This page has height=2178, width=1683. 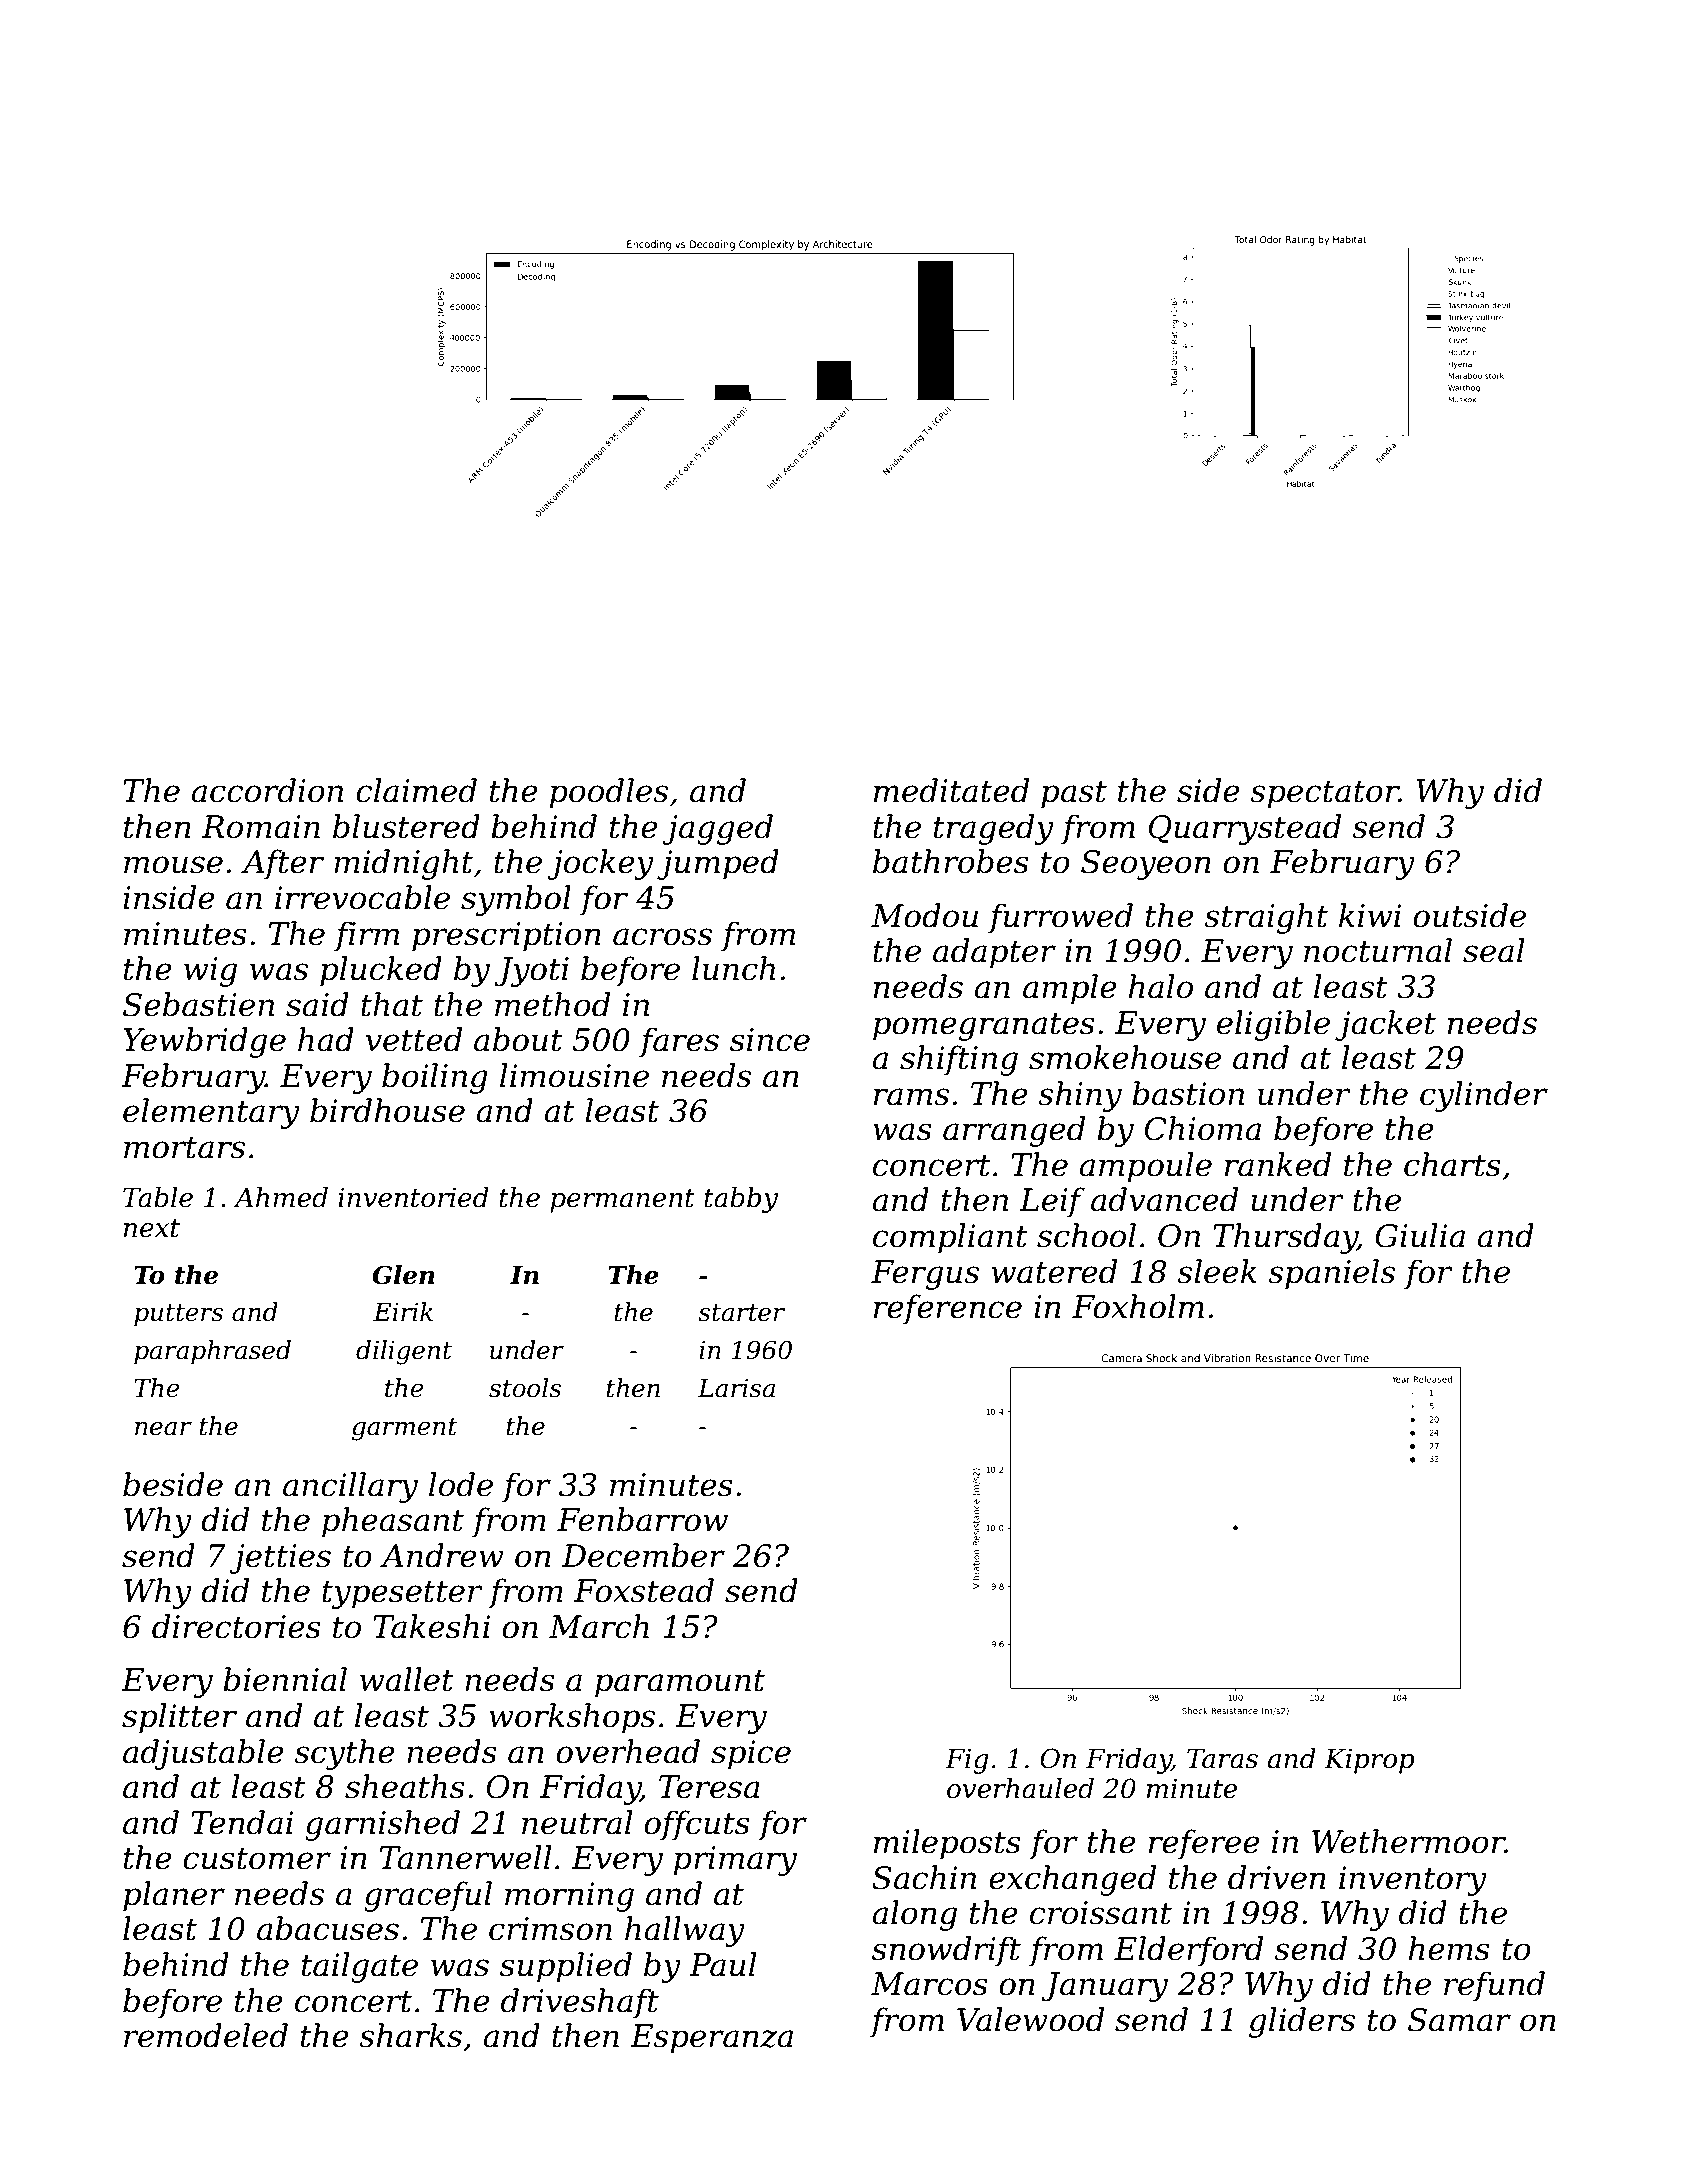 What do you see at coordinates (328, 1928) in the page?
I see `abacuses` at bounding box center [328, 1928].
